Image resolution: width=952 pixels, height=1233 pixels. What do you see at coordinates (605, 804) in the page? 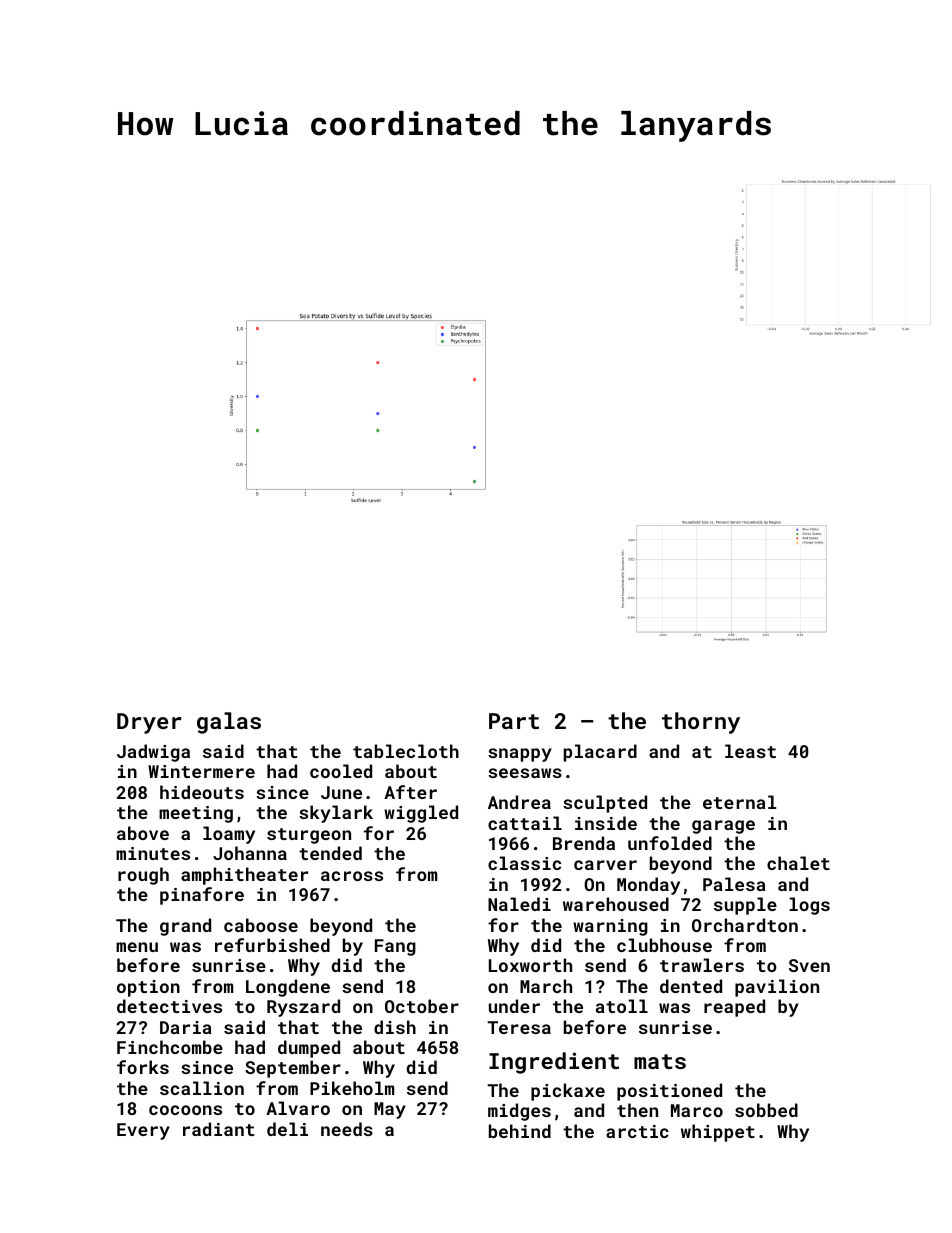
I see `sculpted` at bounding box center [605, 804].
